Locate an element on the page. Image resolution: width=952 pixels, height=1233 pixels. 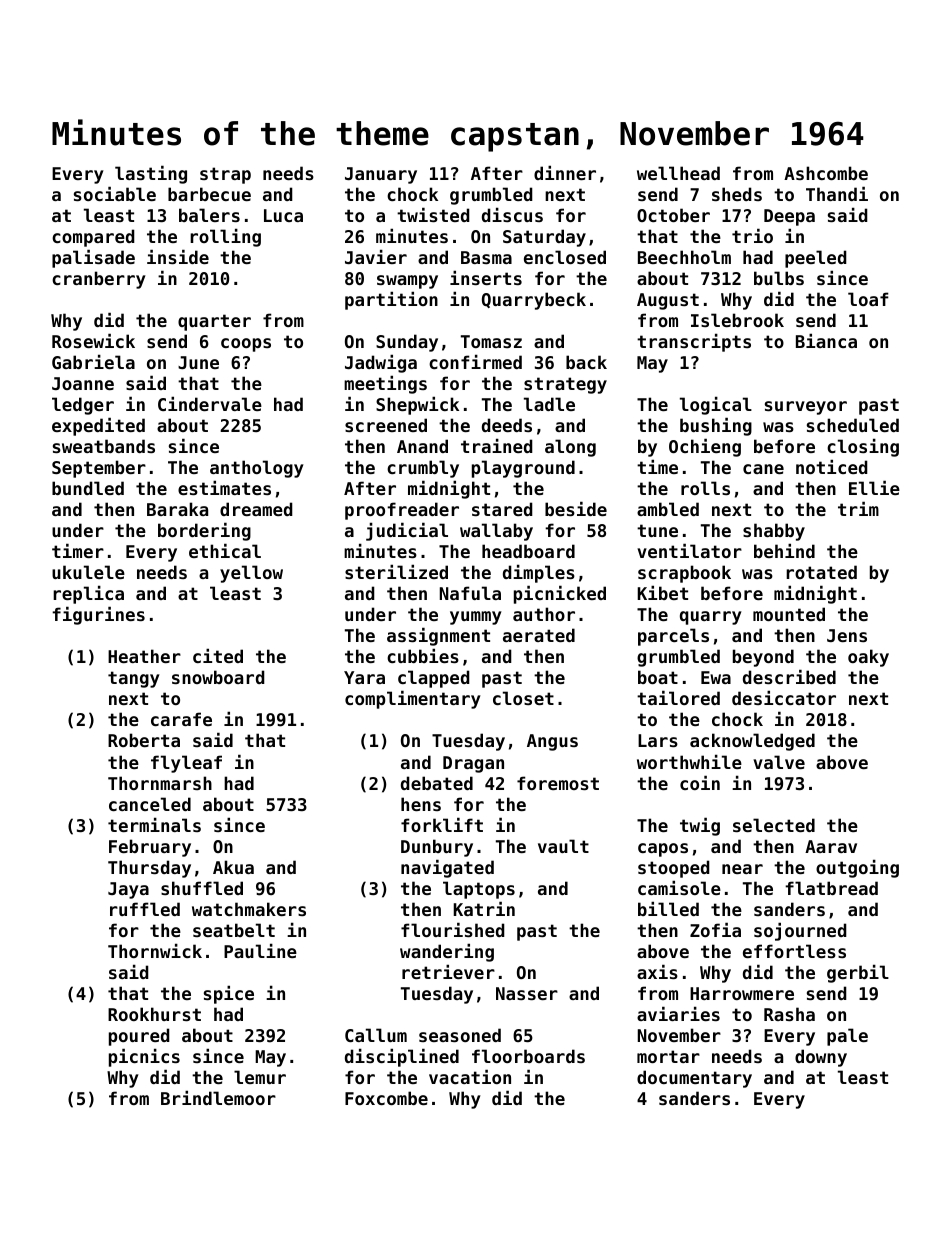
sojourned is located at coordinates (800, 931).
